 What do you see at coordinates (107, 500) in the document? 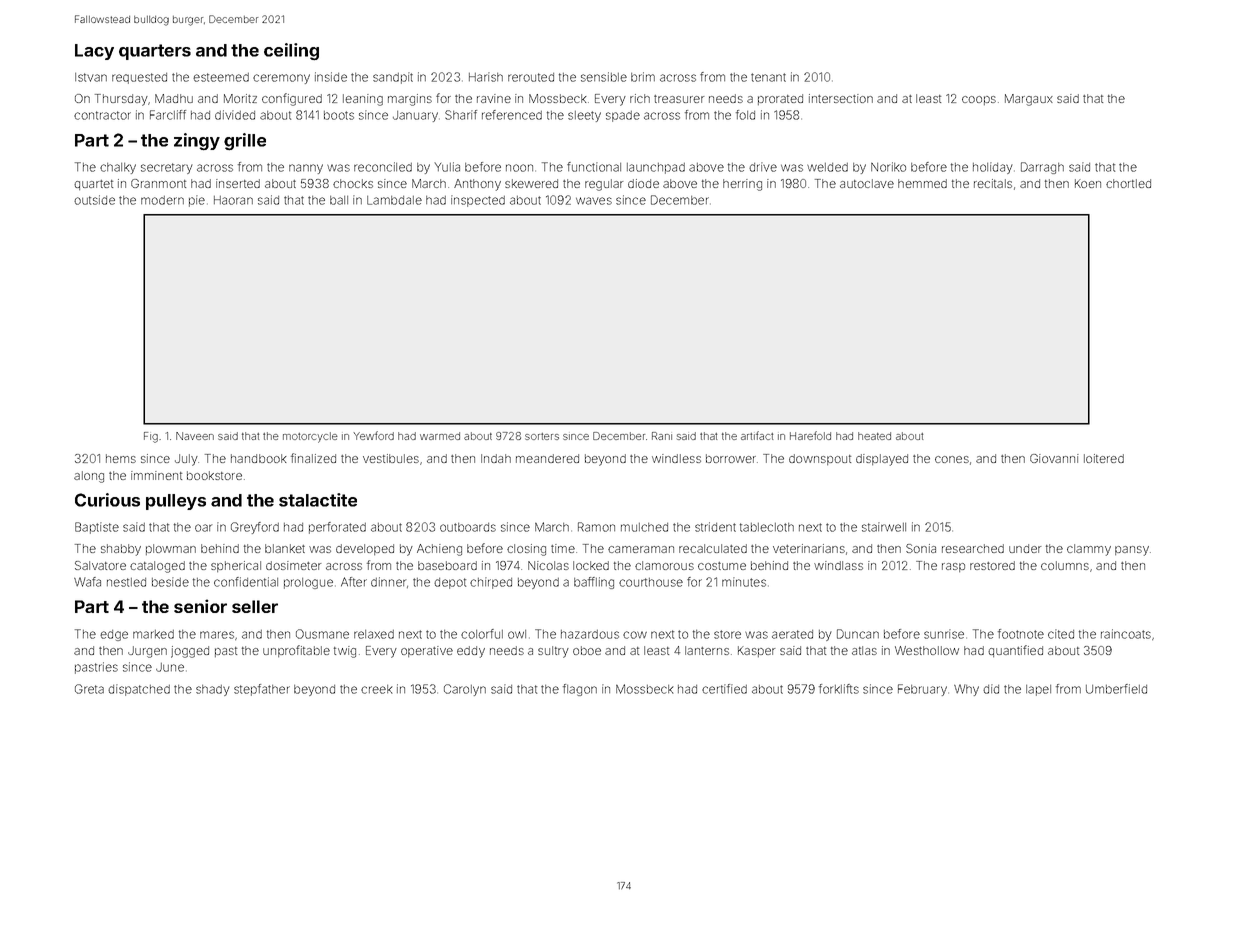
I see `Curious` at bounding box center [107, 500].
